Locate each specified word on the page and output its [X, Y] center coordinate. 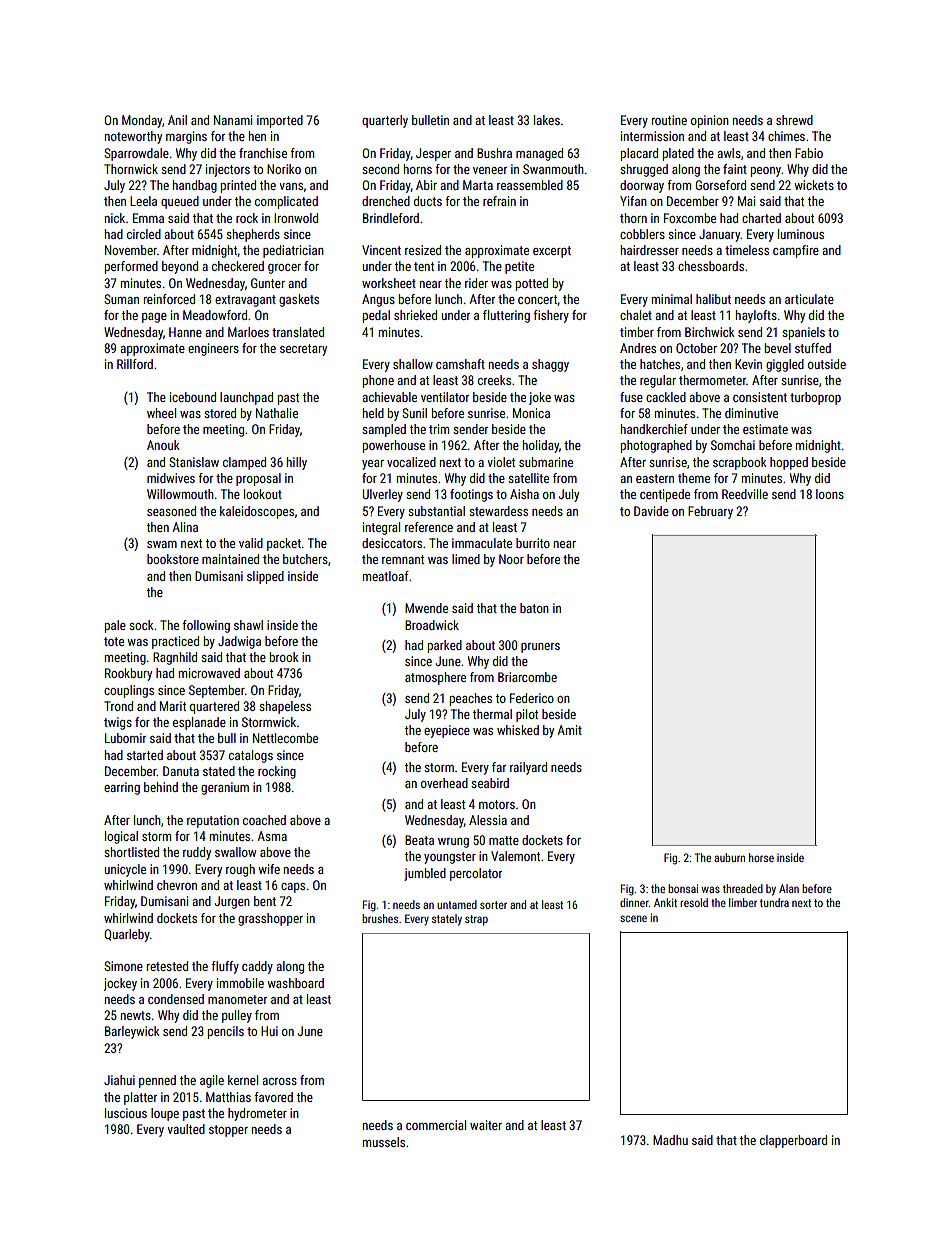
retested [167, 966]
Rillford [135, 364]
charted [761, 218]
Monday [142, 121]
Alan [789, 888]
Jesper [433, 154]
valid [251, 543]
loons [830, 494]
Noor [511, 559]
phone [378, 381]
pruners [540, 648]
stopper [228, 1131]
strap [476, 920]
